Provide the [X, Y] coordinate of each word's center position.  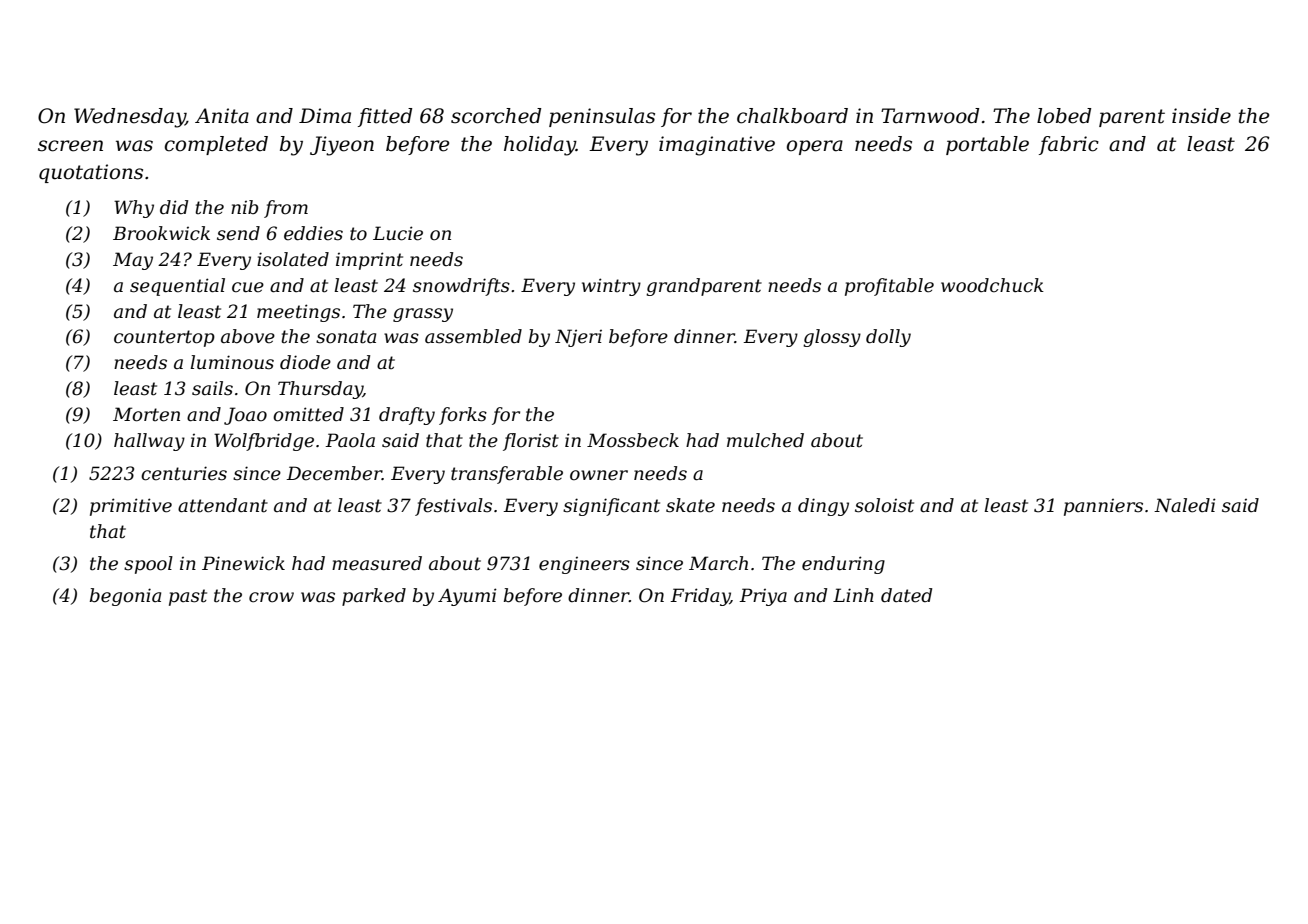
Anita [222, 116]
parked [374, 597]
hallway [149, 442]
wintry [611, 287]
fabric [1069, 145]
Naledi [1185, 505]
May [133, 261]
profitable [889, 287]
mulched [765, 440]
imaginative [717, 146]
